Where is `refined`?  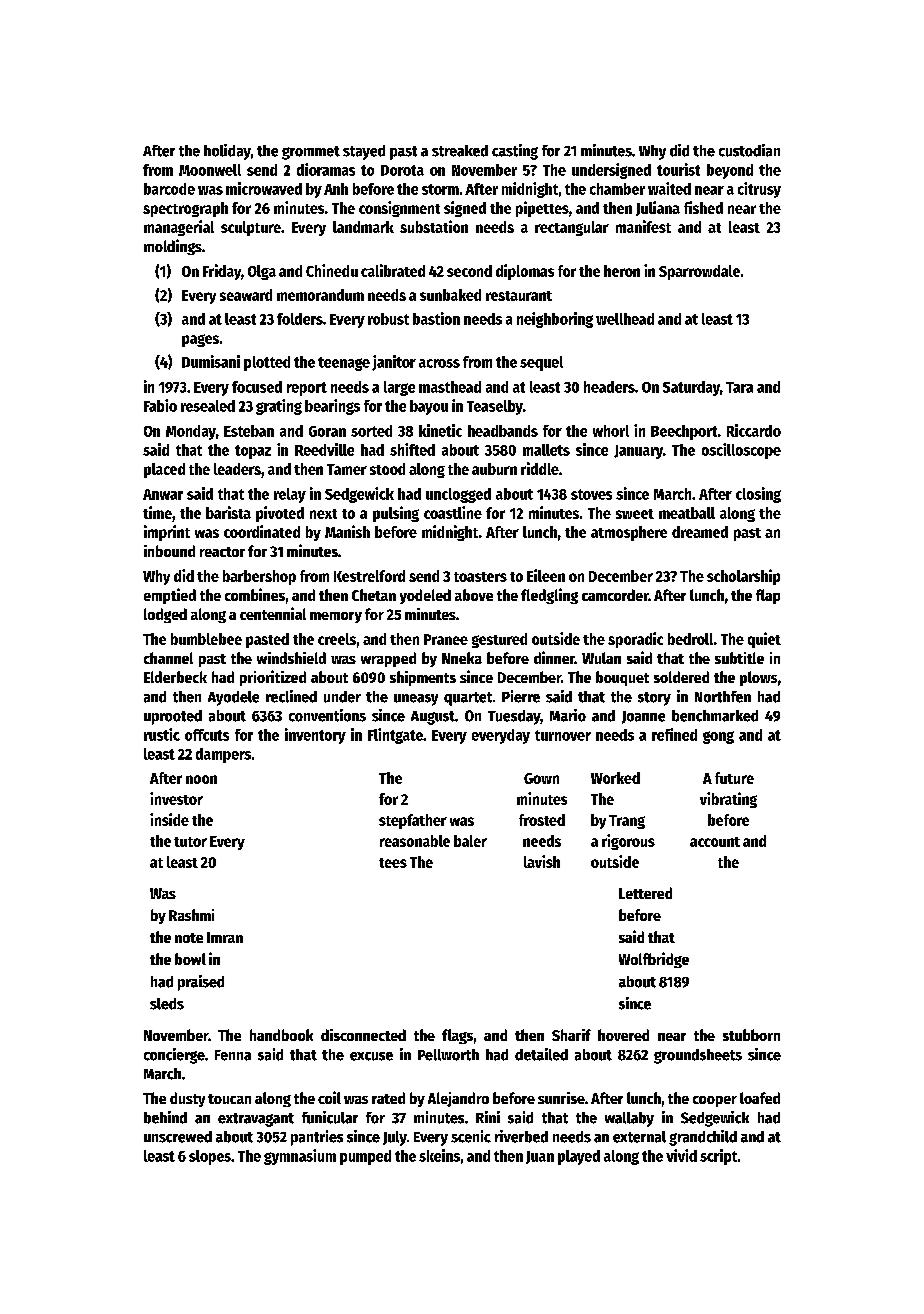 refined is located at coordinates (674, 734).
